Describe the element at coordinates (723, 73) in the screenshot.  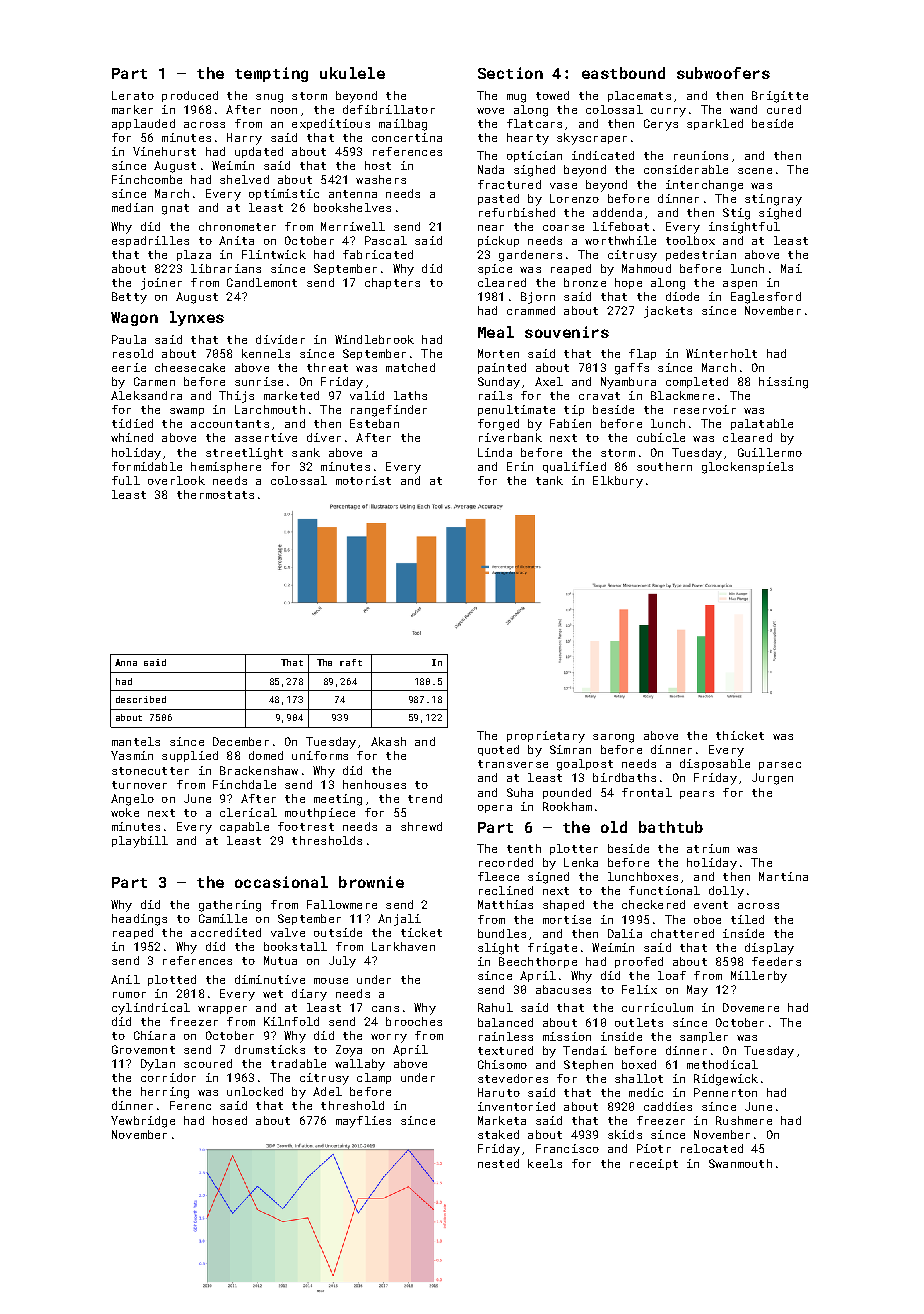
I see `subwoofers` at that location.
